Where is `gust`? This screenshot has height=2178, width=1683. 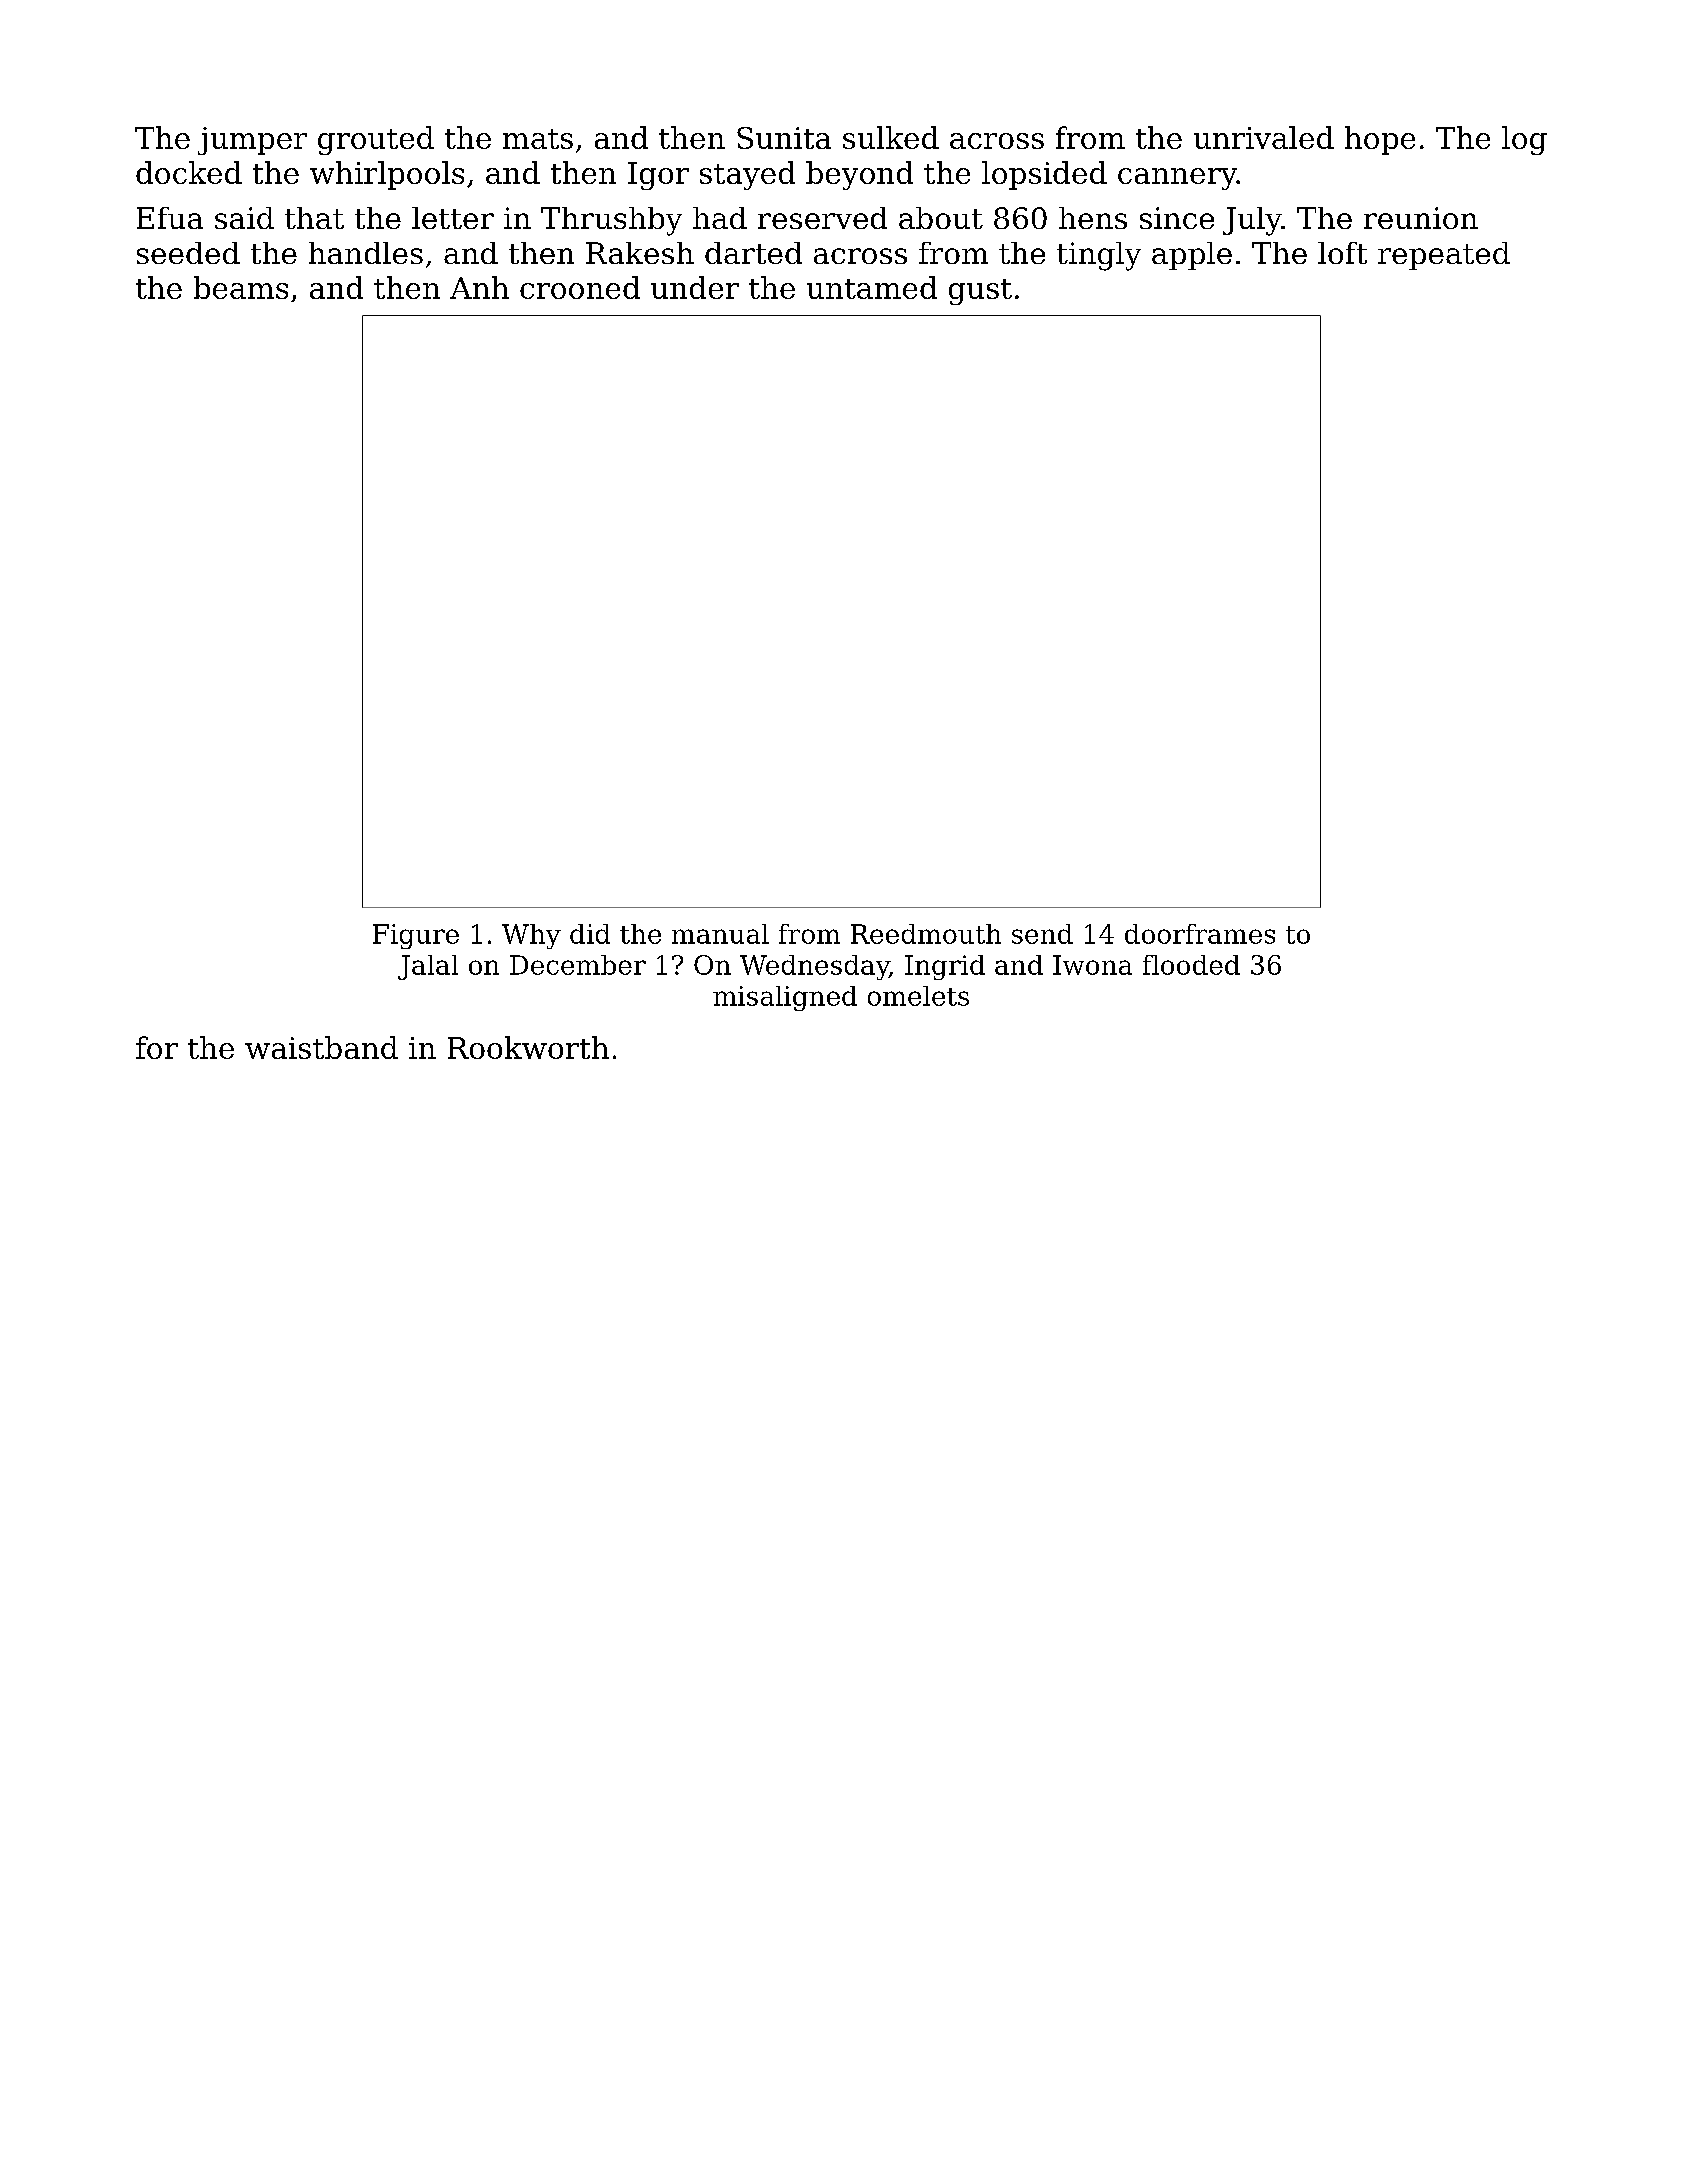
gust is located at coordinates (980, 292).
